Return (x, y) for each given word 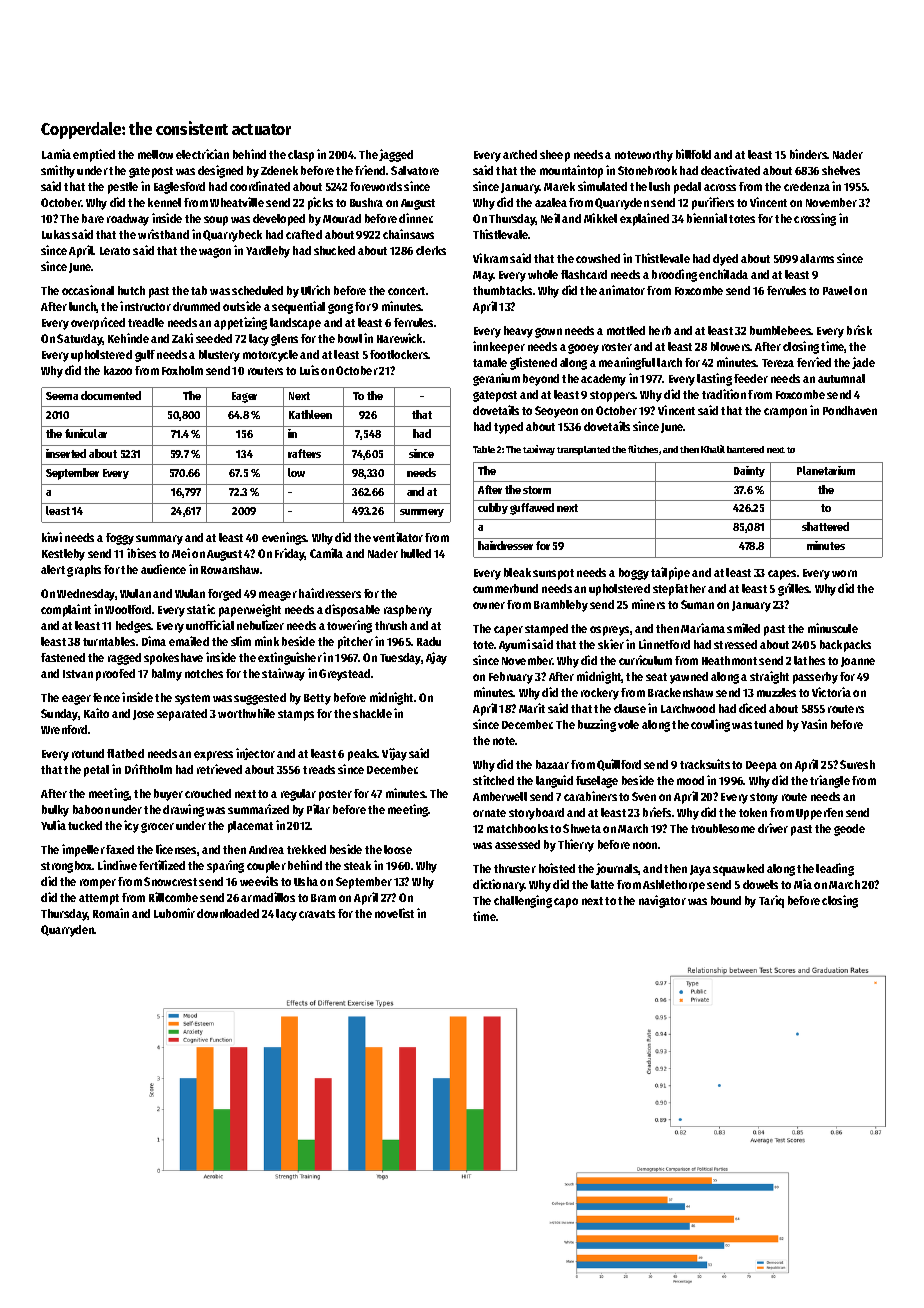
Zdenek (279, 170)
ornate (489, 813)
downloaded (228, 913)
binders (809, 154)
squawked (738, 870)
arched (520, 154)
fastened (63, 657)
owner (489, 605)
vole (628, 724)
